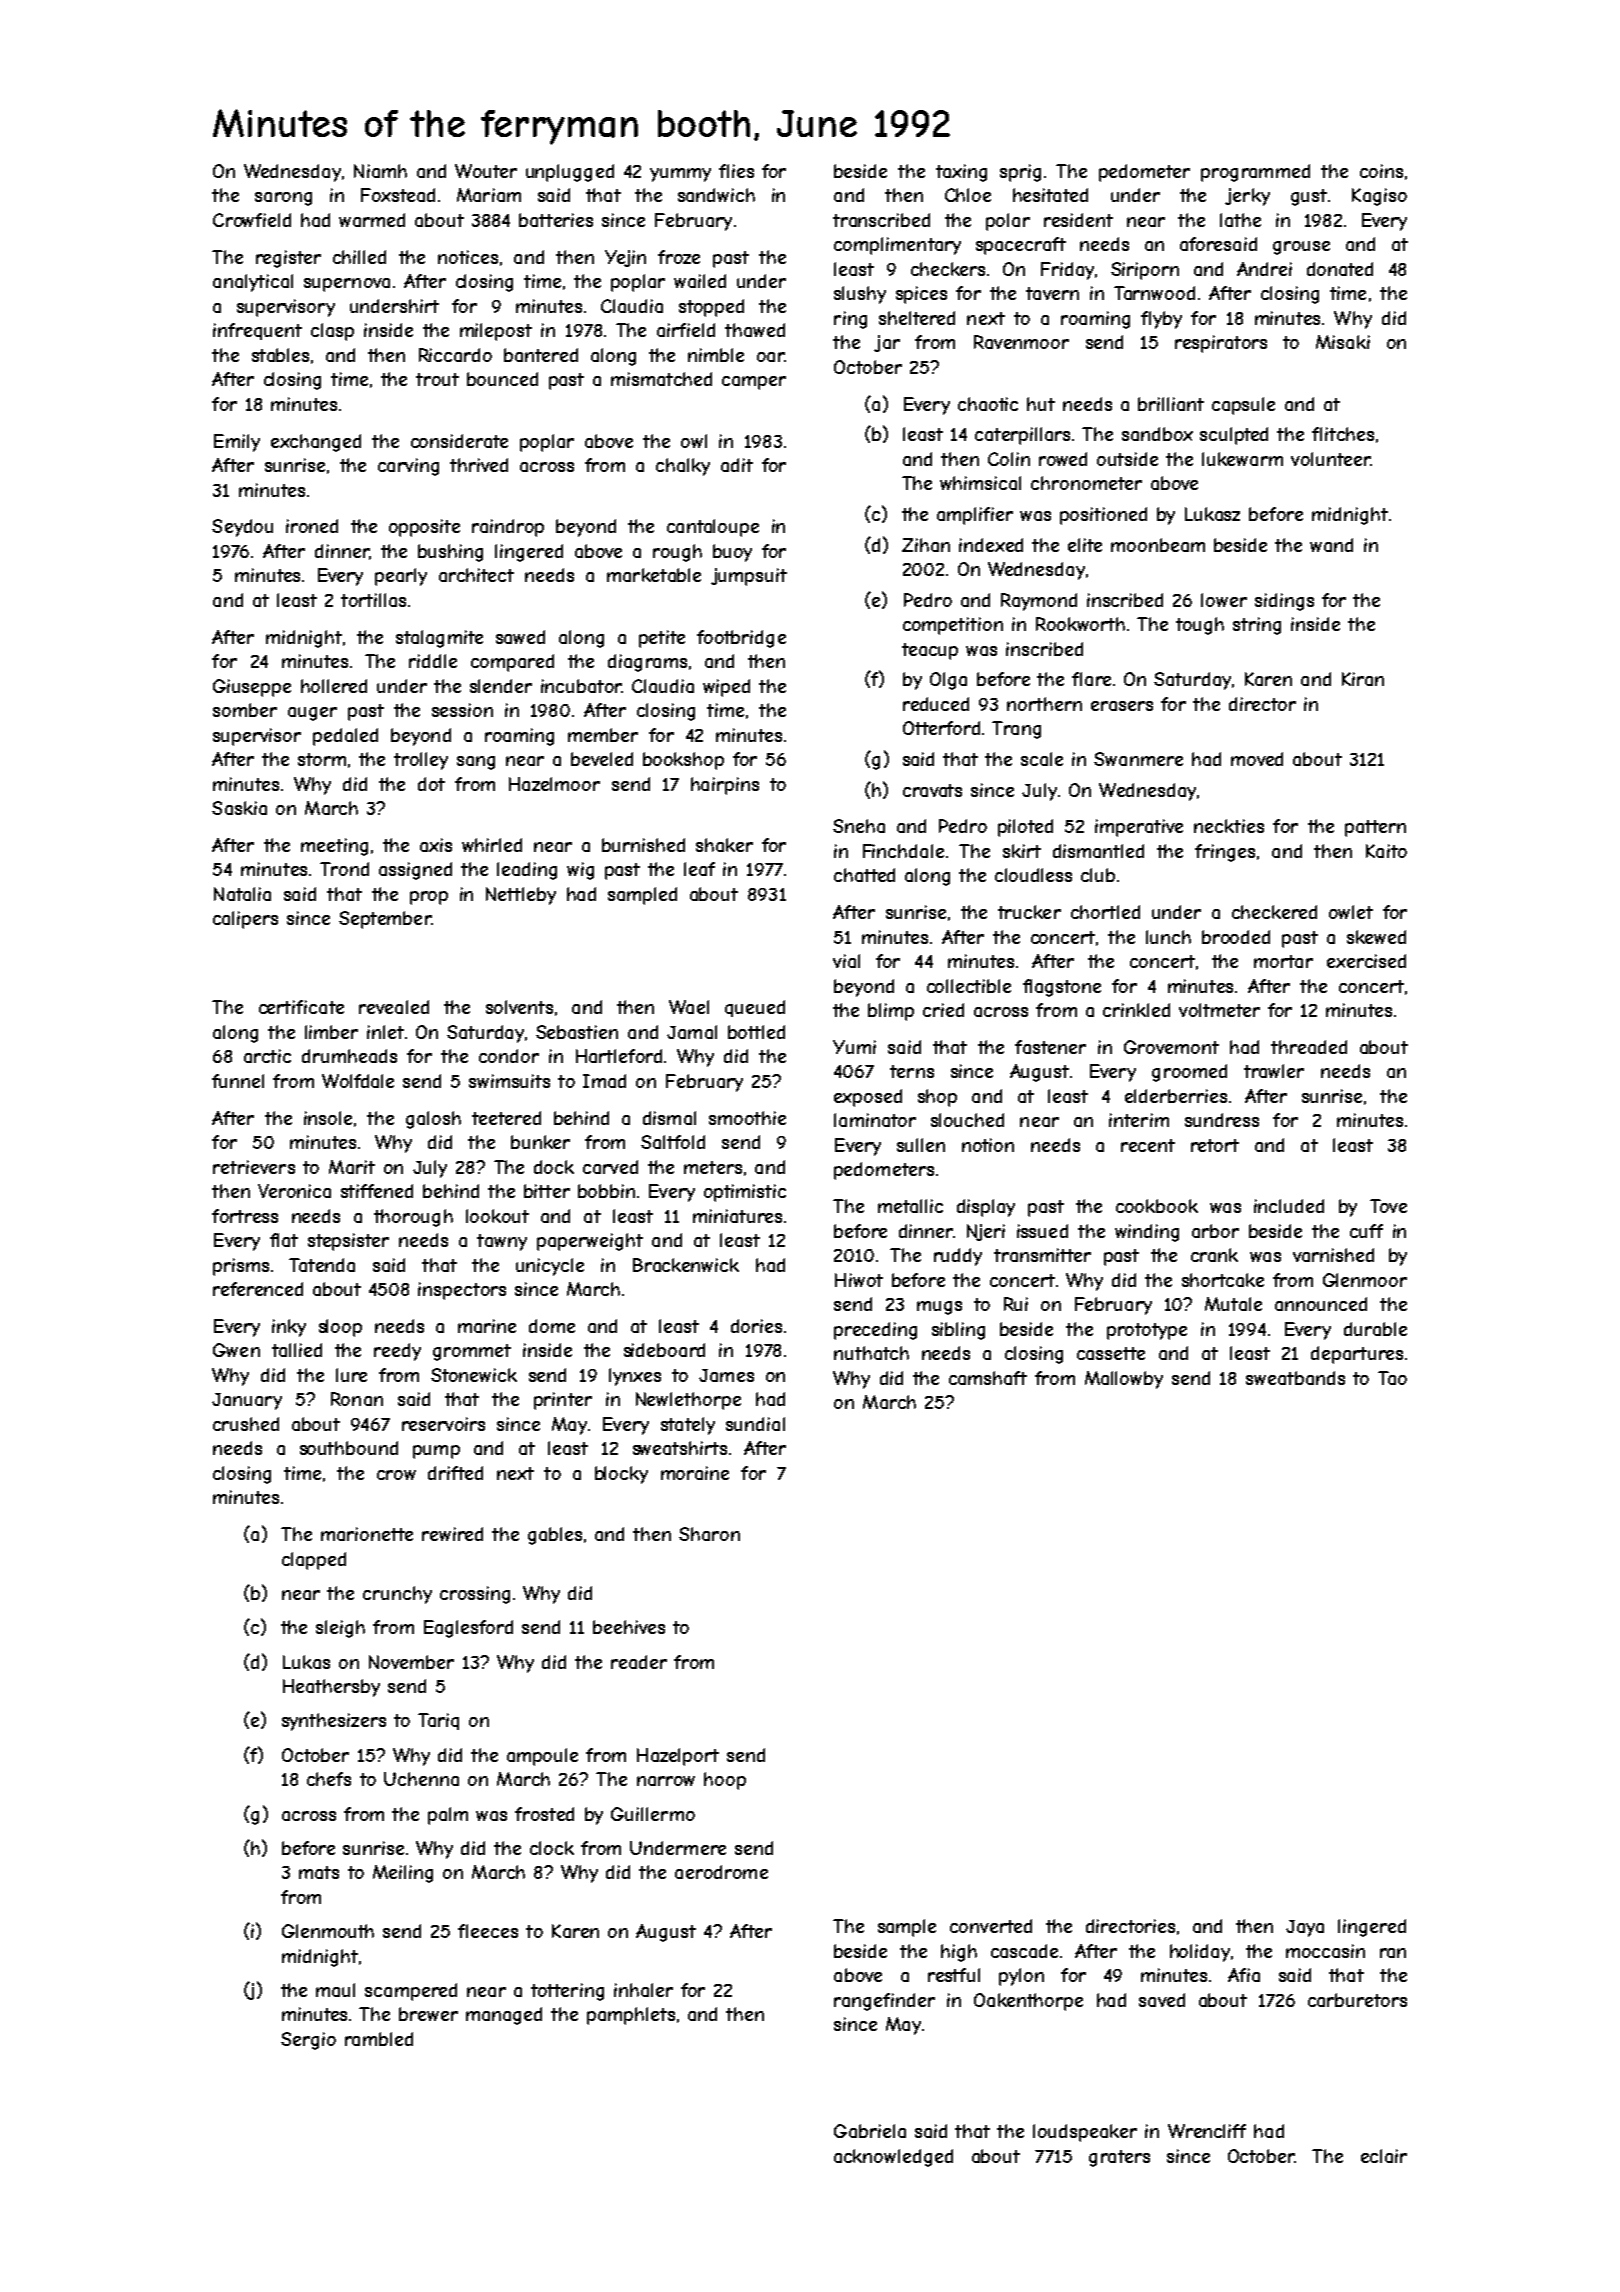  What do you see at coordinates (283, 199) in the screenshot?
I see `sarong` at bounding box center [283, 199].
